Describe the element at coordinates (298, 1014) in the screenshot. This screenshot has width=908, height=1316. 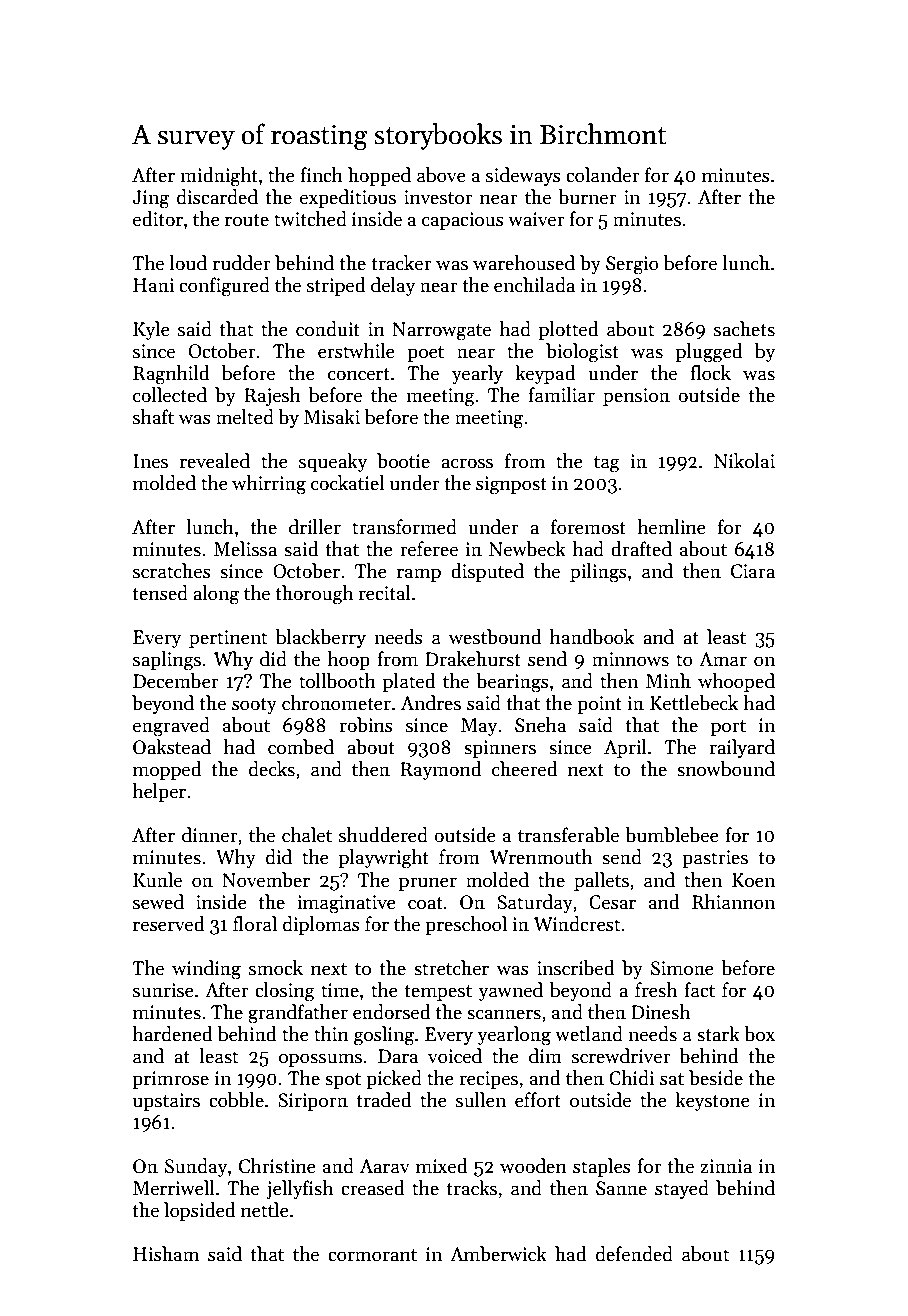
I see `grandfather` at that location.
